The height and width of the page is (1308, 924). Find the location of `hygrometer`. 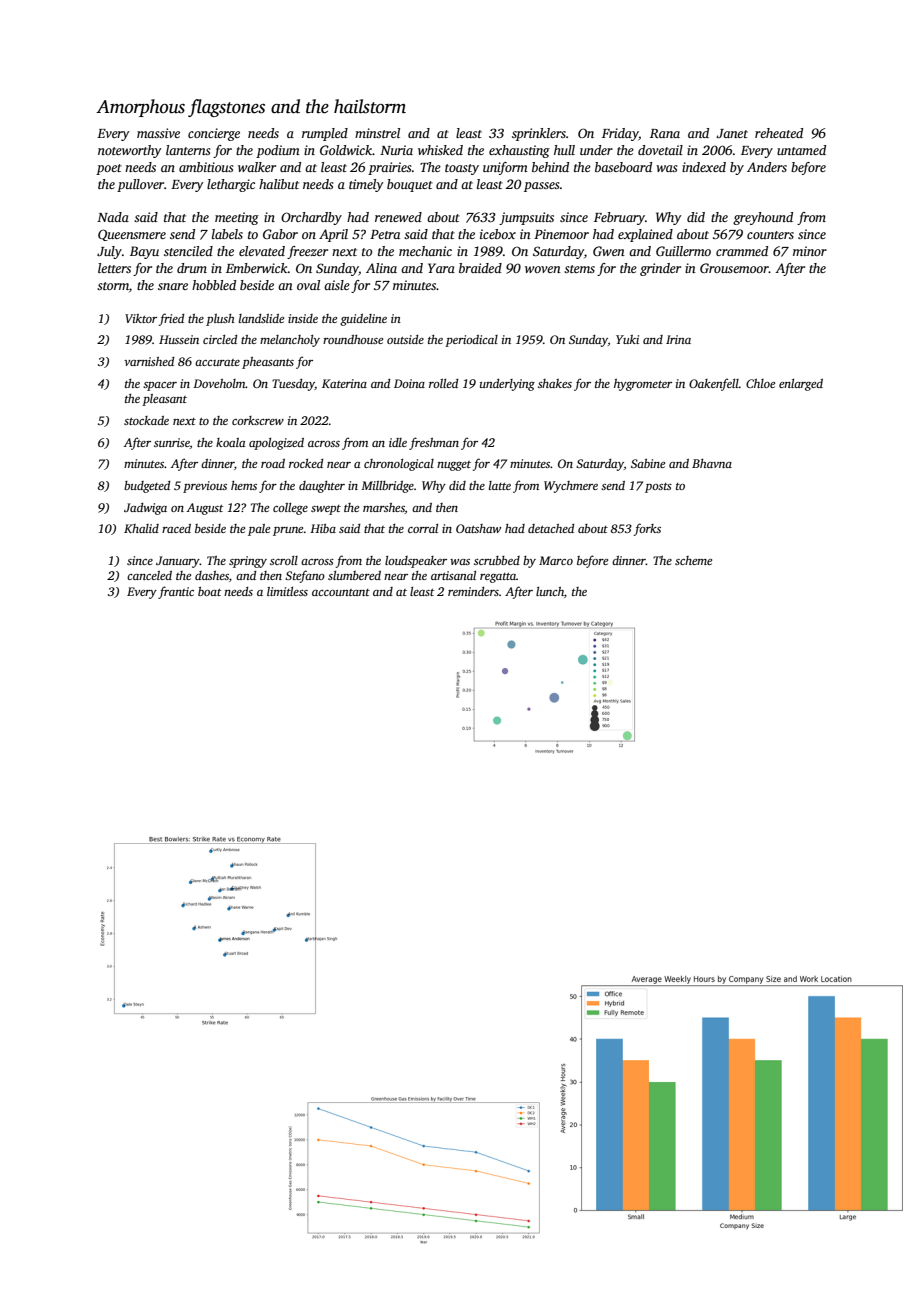

hygrometer is located at coordinates (643, 385).
